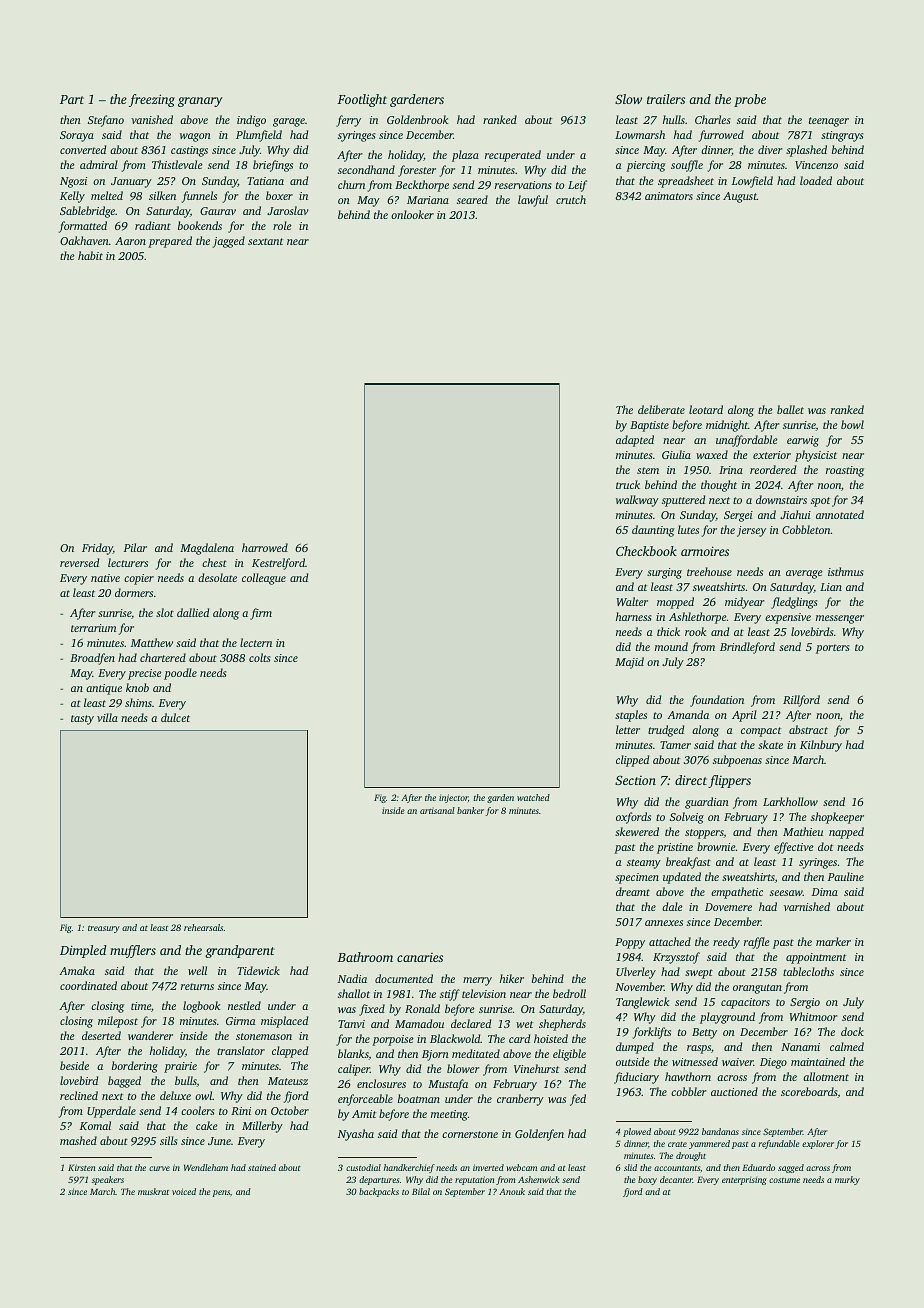 The image size is (924, 1308). Describe the element at coordinates (852, 424) in the screenshot. I see `bowl` at that location.
